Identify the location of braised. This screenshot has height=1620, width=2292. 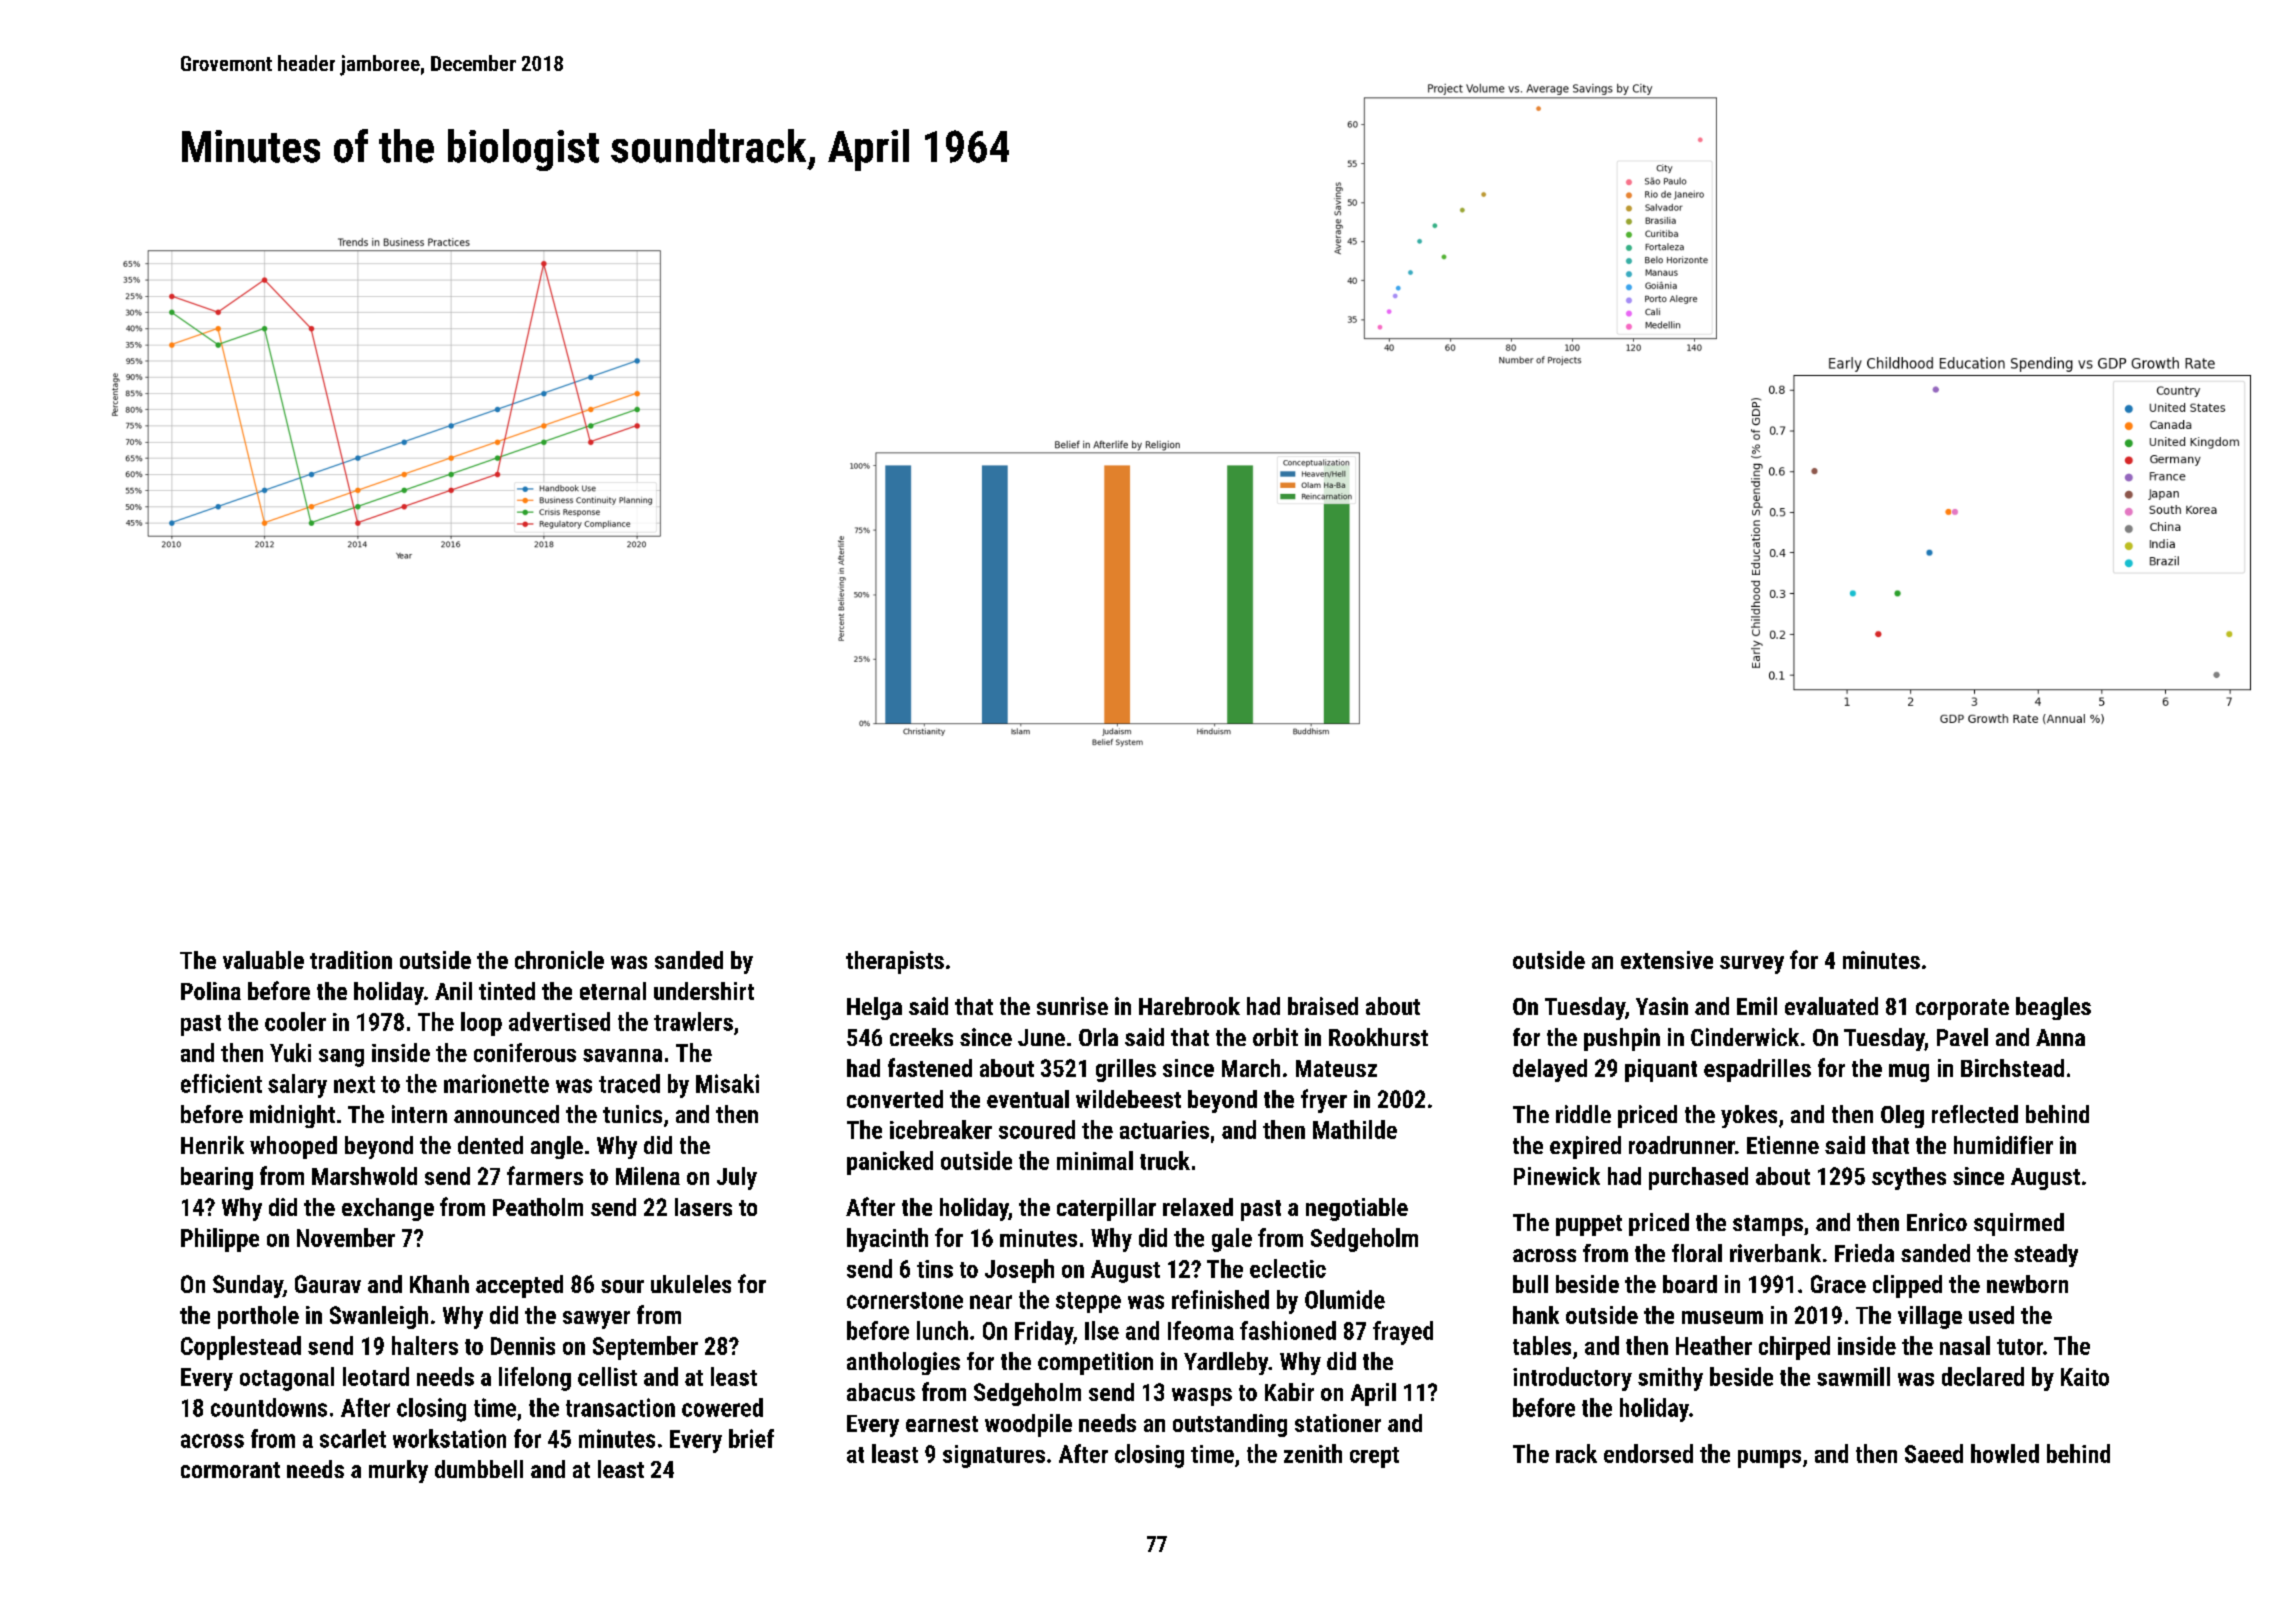
(1323, 1006).
